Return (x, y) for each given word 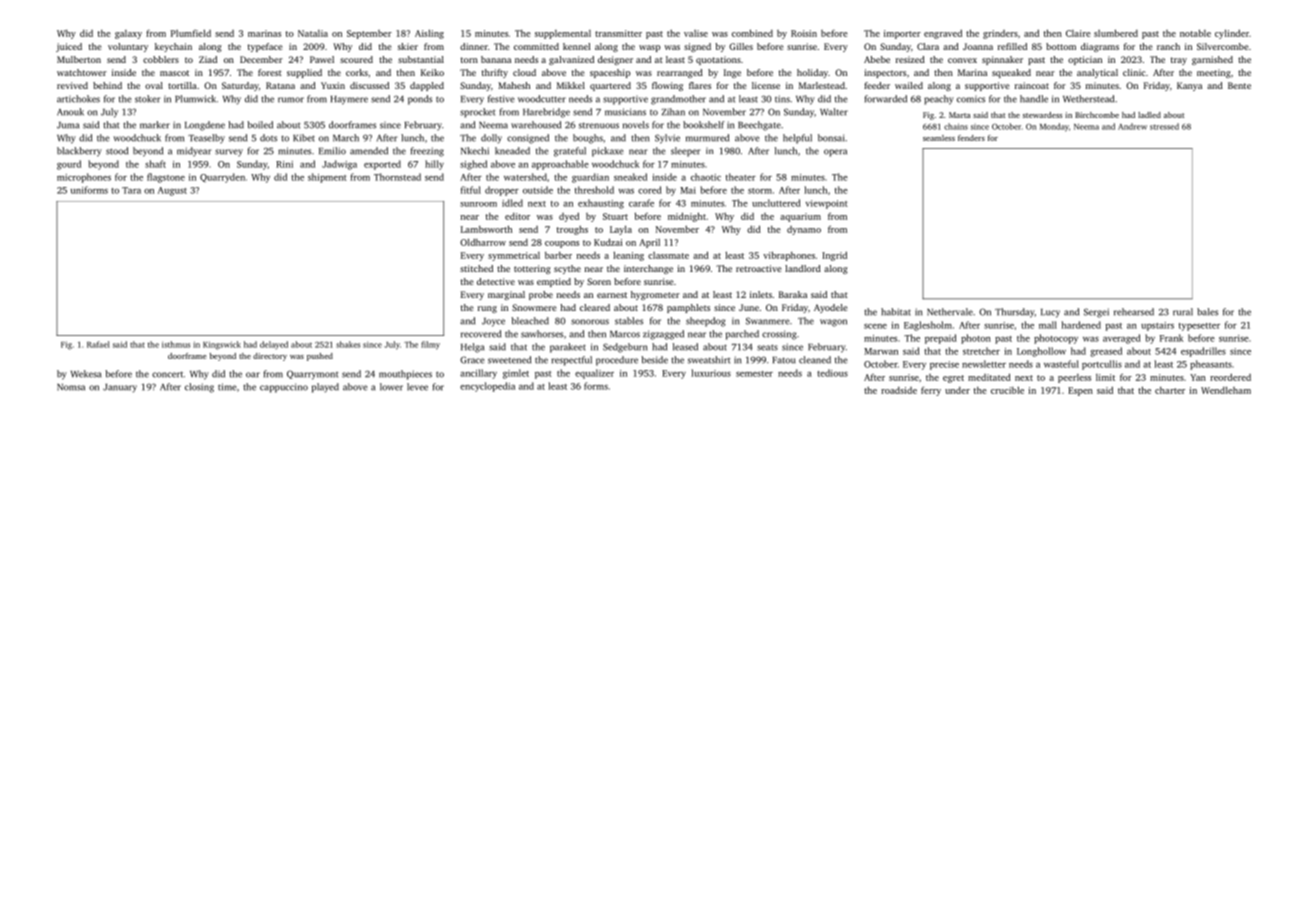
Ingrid (834, 256)
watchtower (82, 72)
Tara (131, 190)
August (172, 191)
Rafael (98, 344)
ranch (1168, 46)
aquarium (800, 217)
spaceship (610, 73)
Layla (621, 230)
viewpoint (827, 204)
